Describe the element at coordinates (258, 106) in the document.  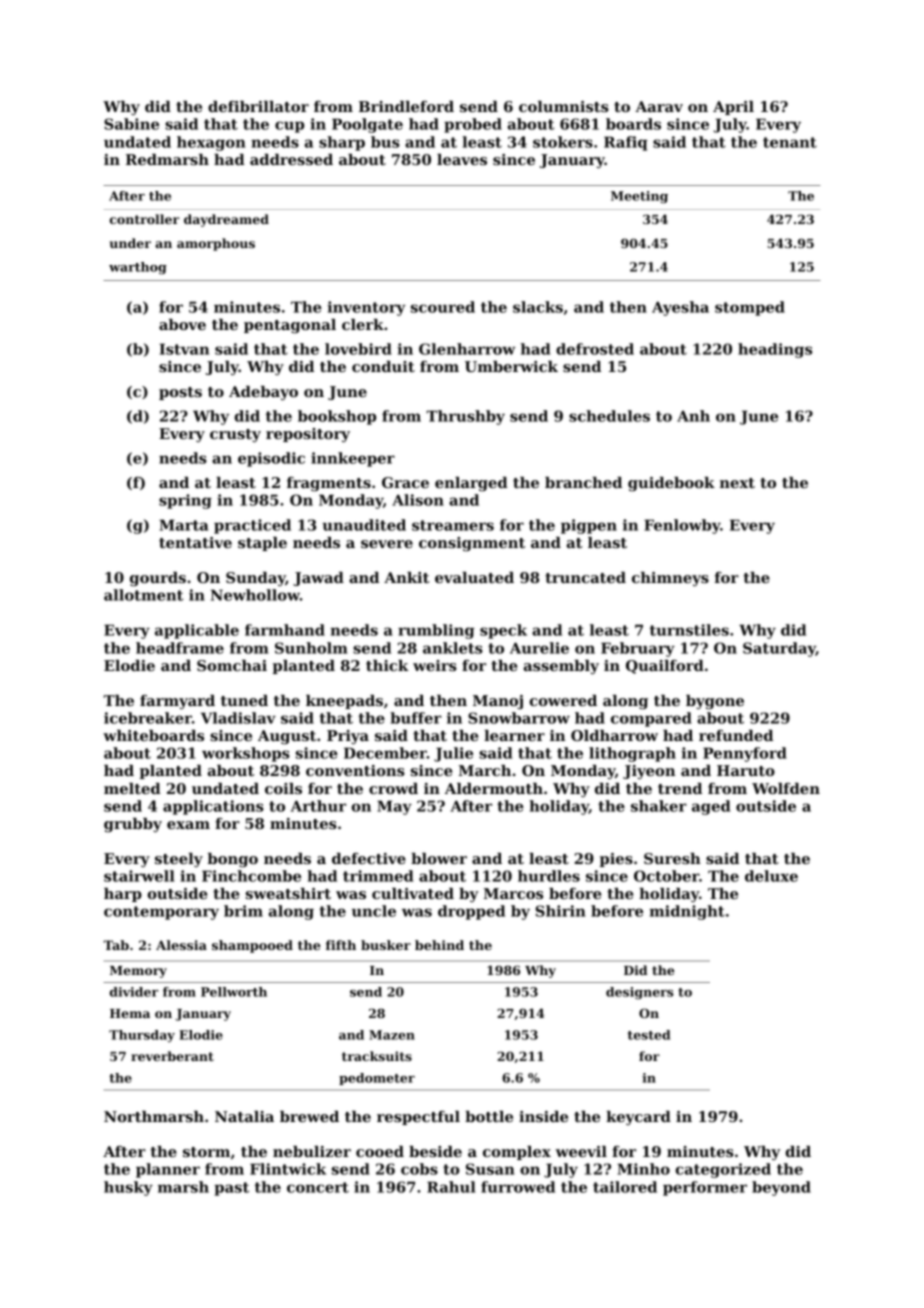
I see `defibrillator` at that location.
